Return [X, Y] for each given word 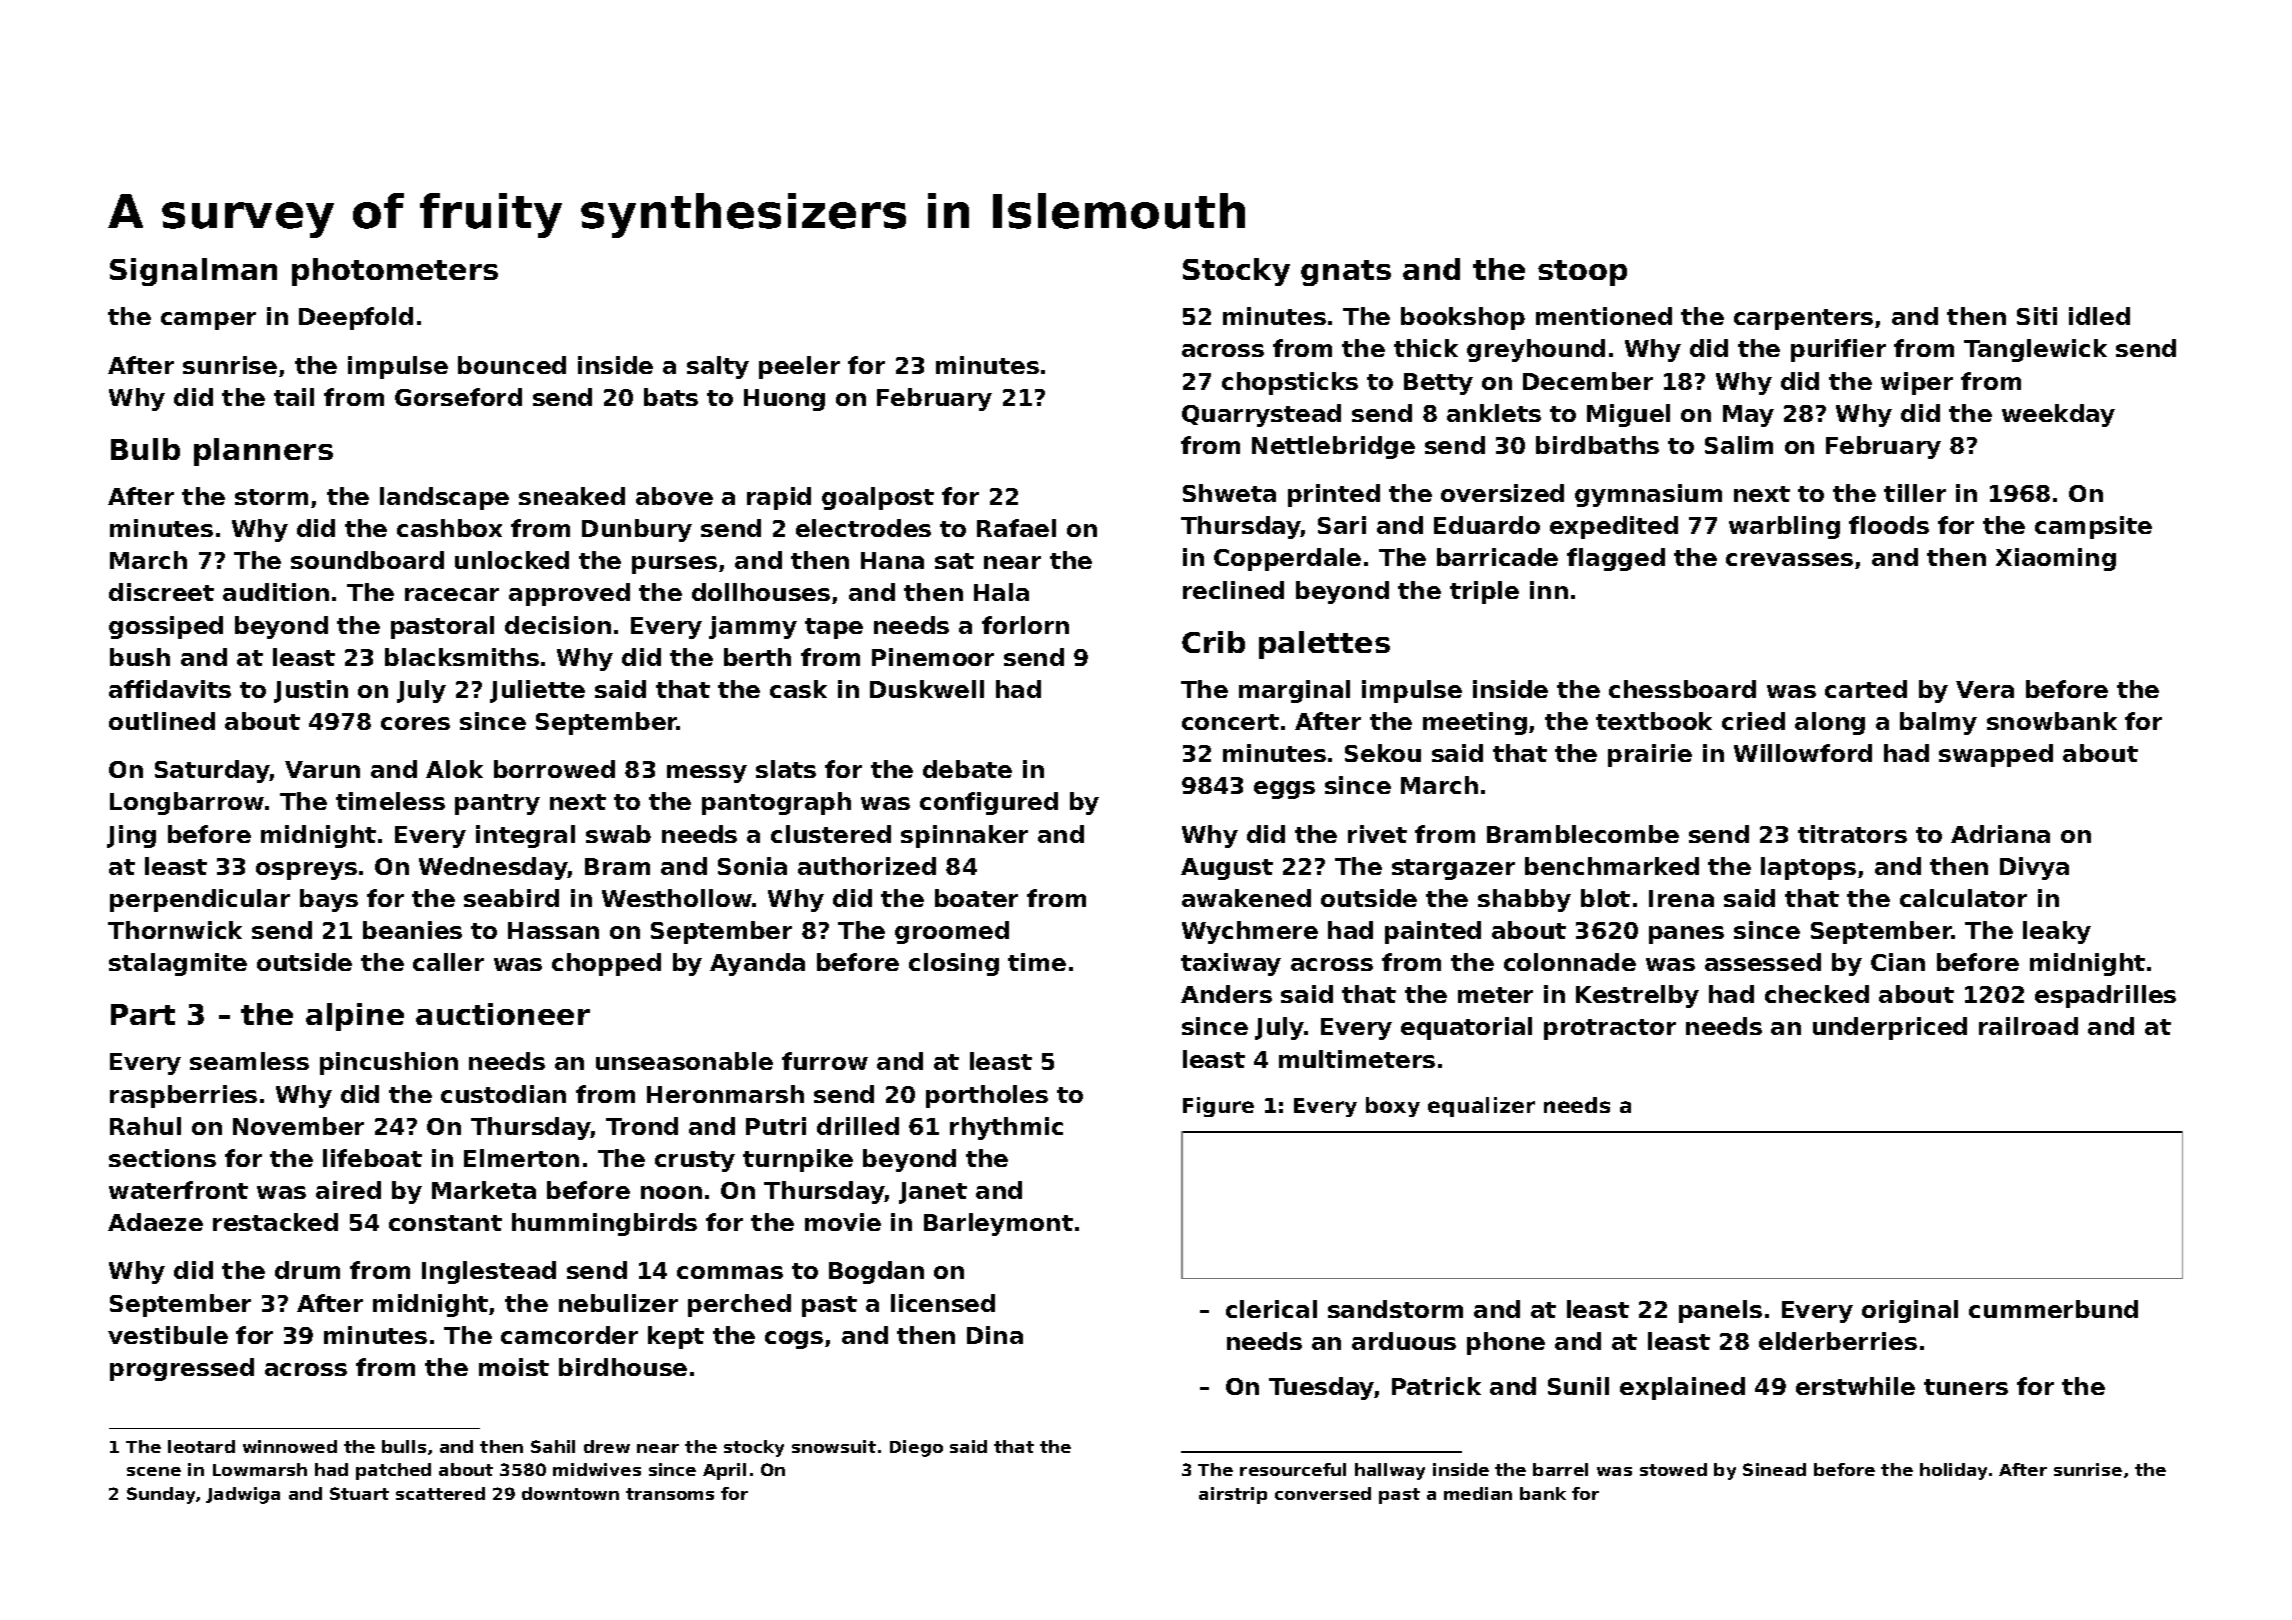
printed [1334, 495]
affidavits [170, 689]
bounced [512, 365]
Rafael [1016, 528]
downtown [570, 1493]
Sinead [1774, 1469]
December [1588, 381]
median [1478, 1493]
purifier [1838, 350]
